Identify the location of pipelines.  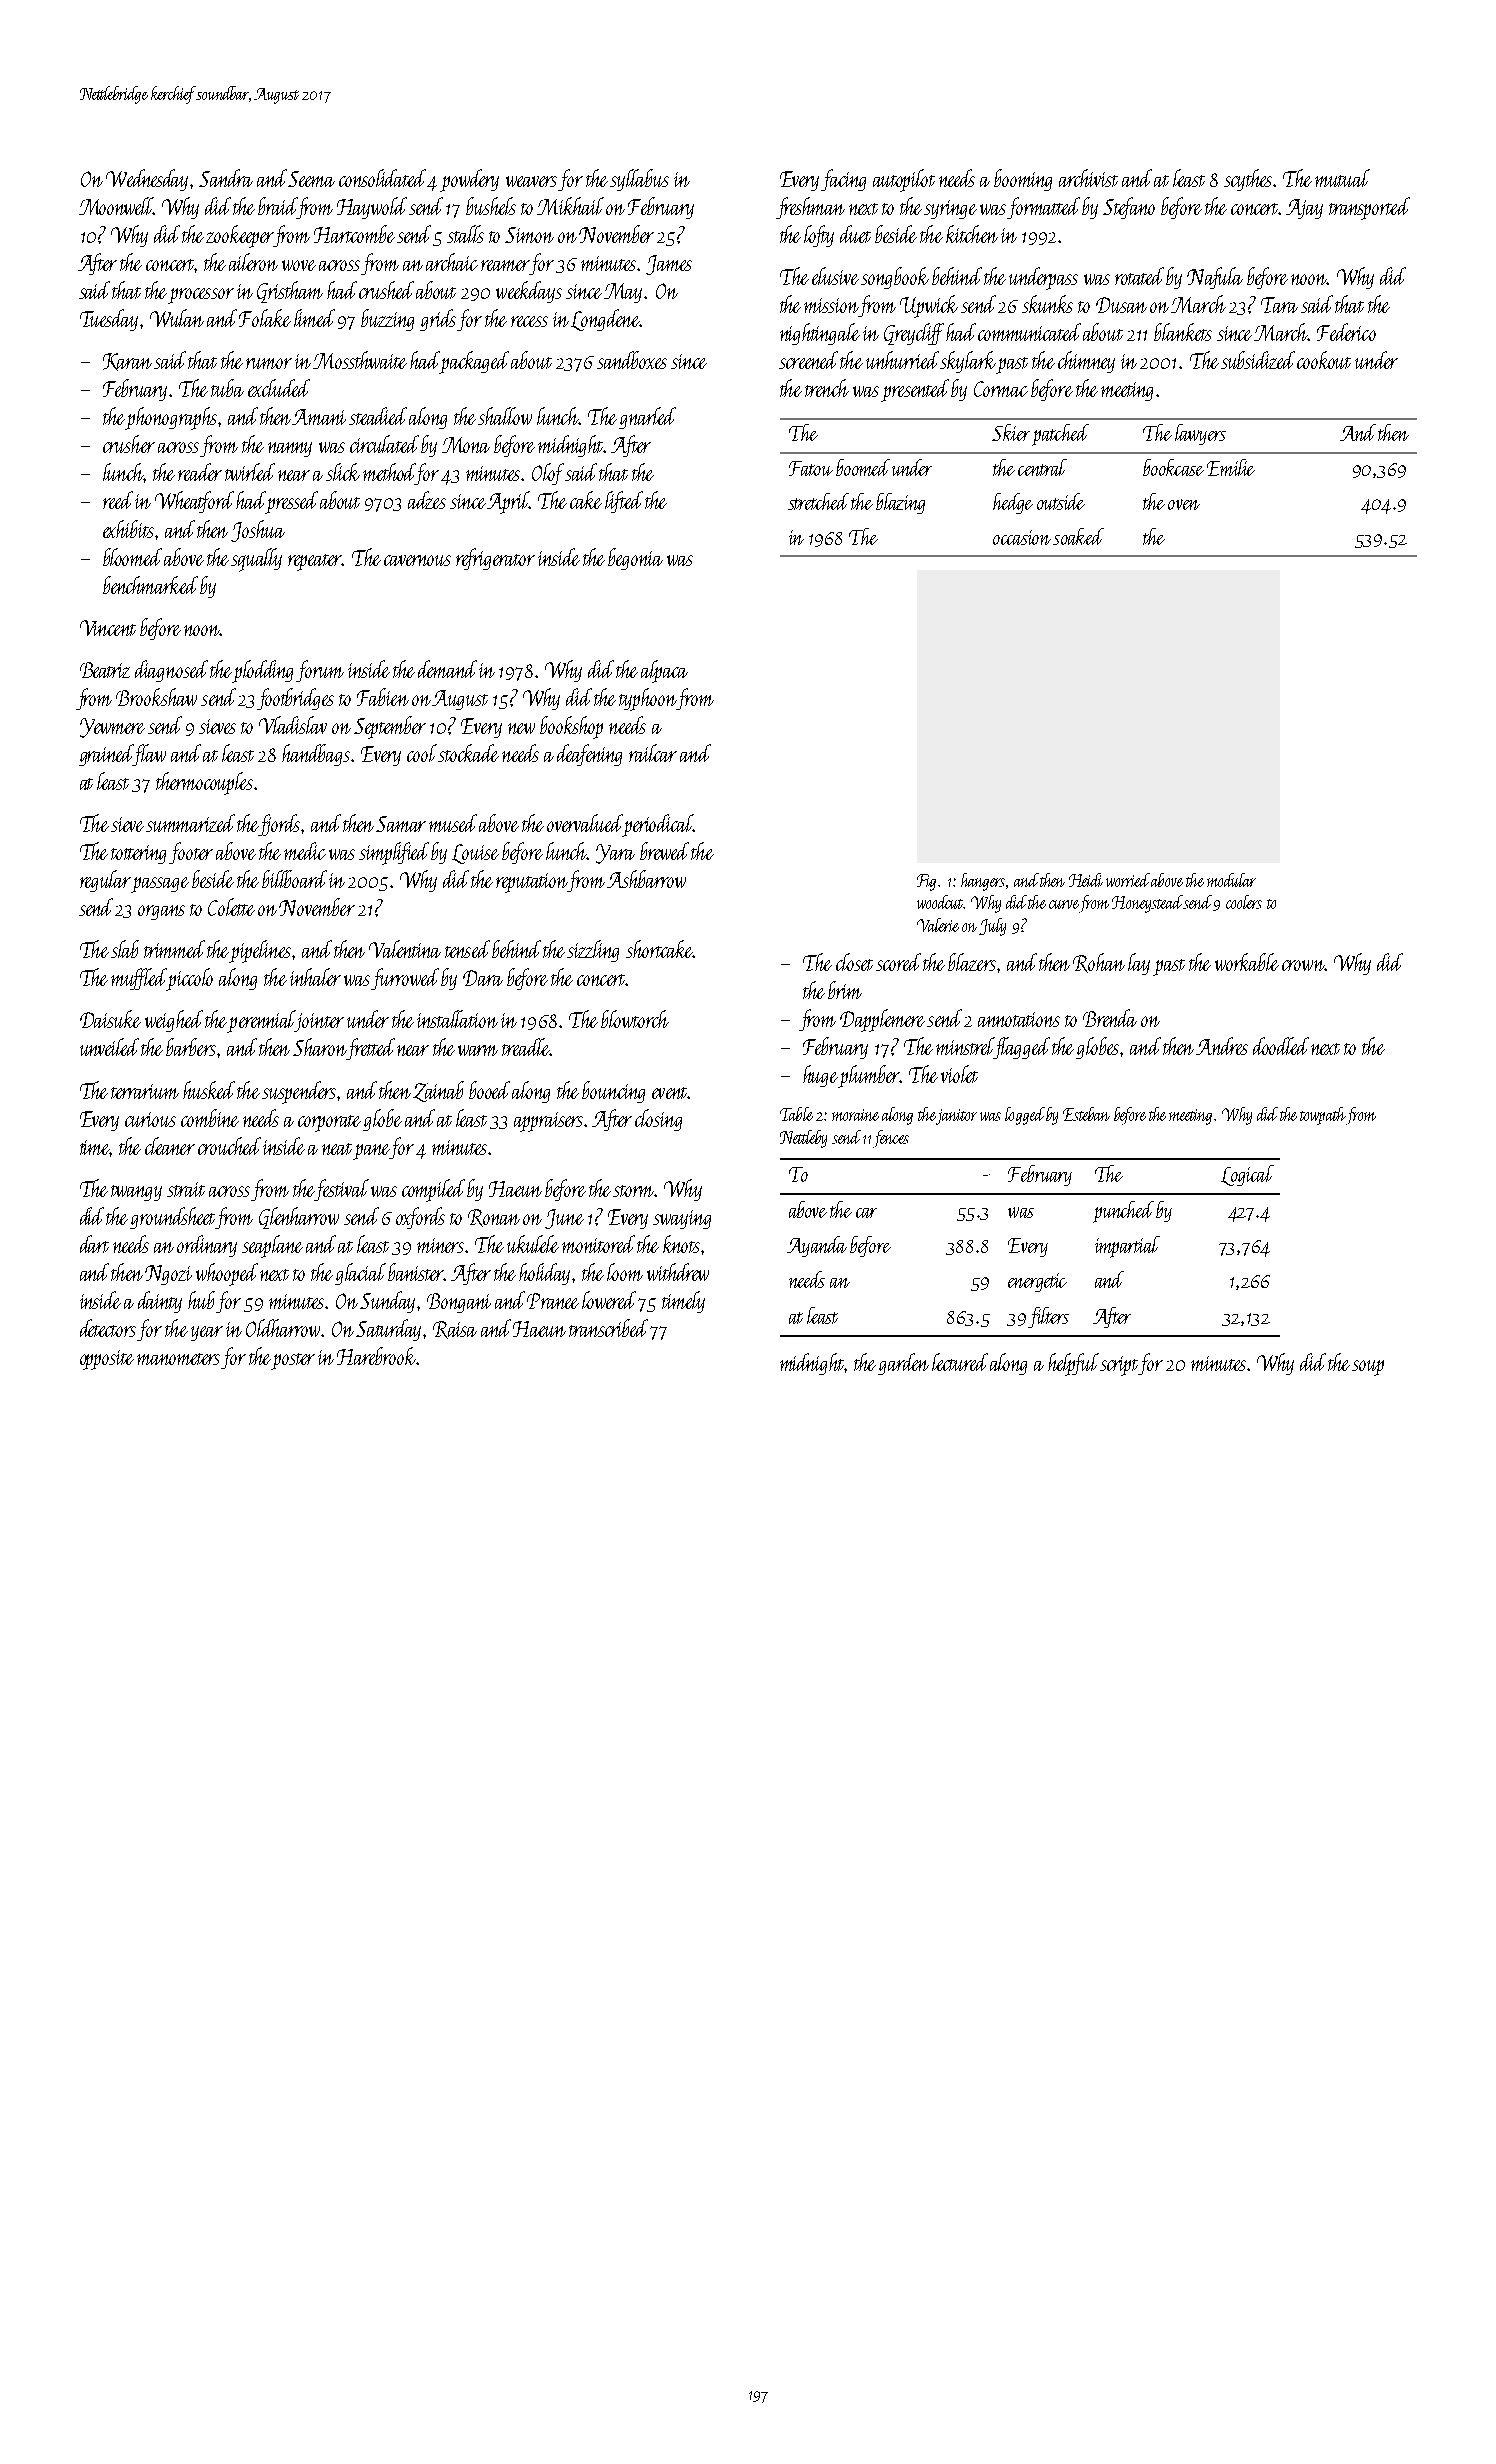
(260, 951).
